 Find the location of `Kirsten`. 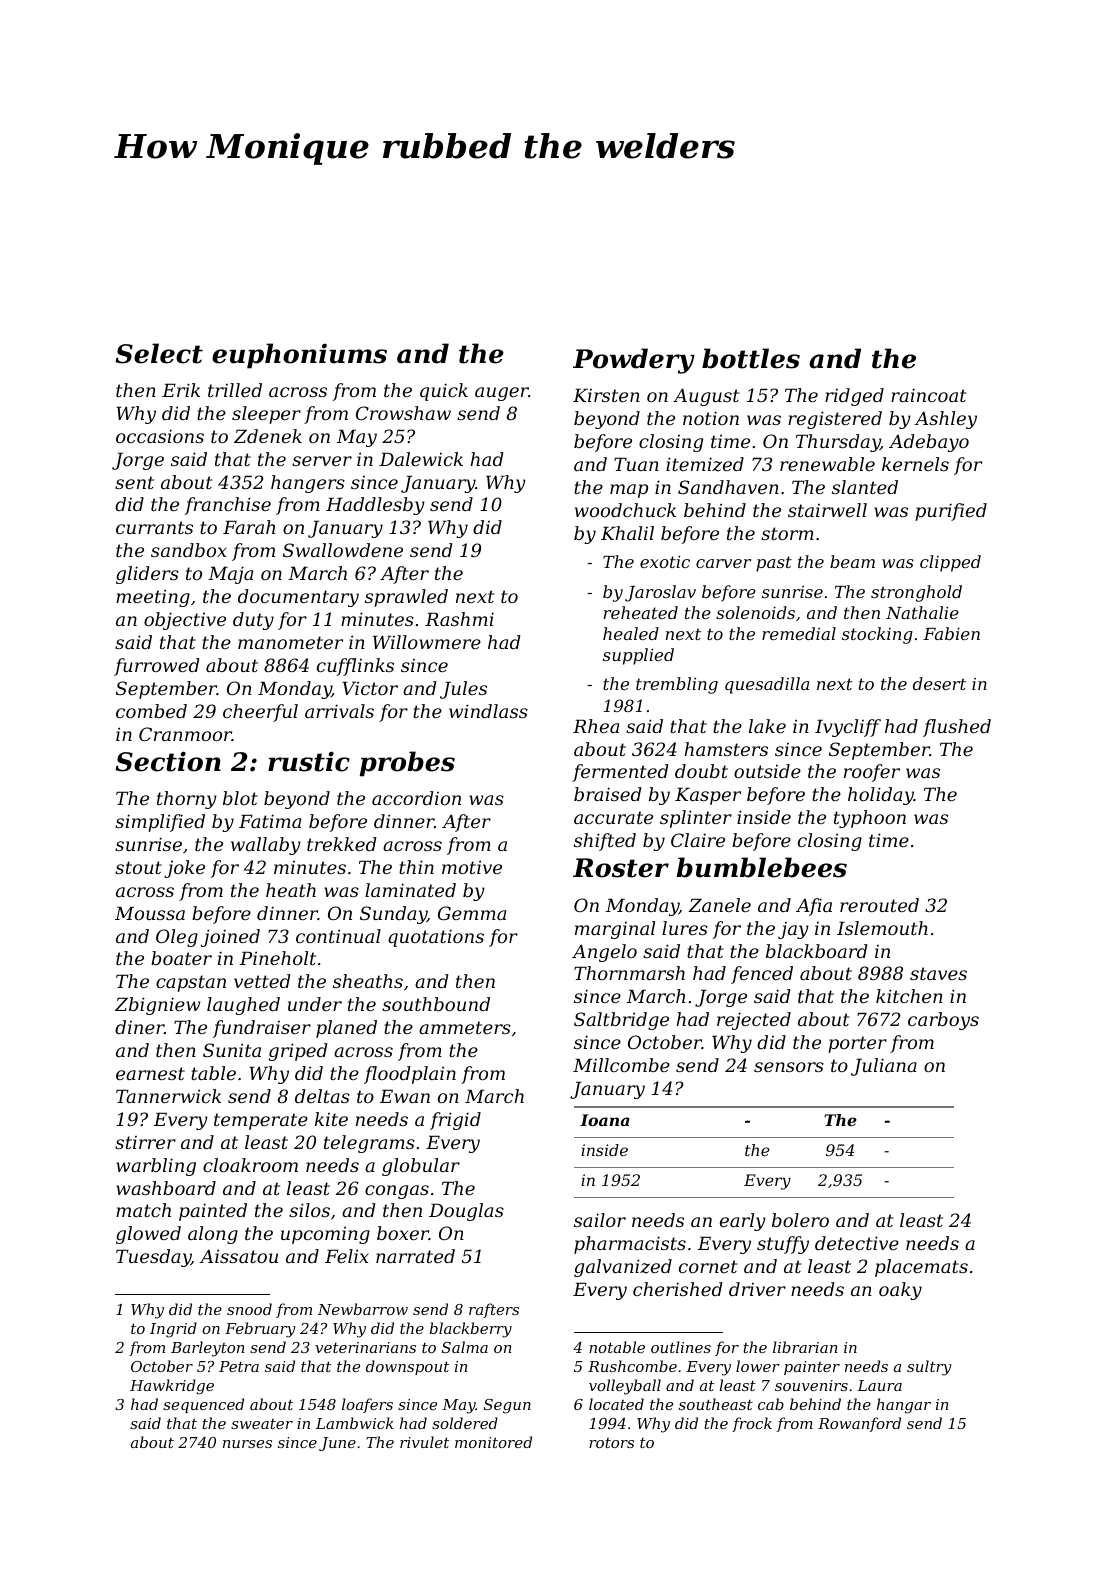

Kirsten is located at coordinates (606, 395).
